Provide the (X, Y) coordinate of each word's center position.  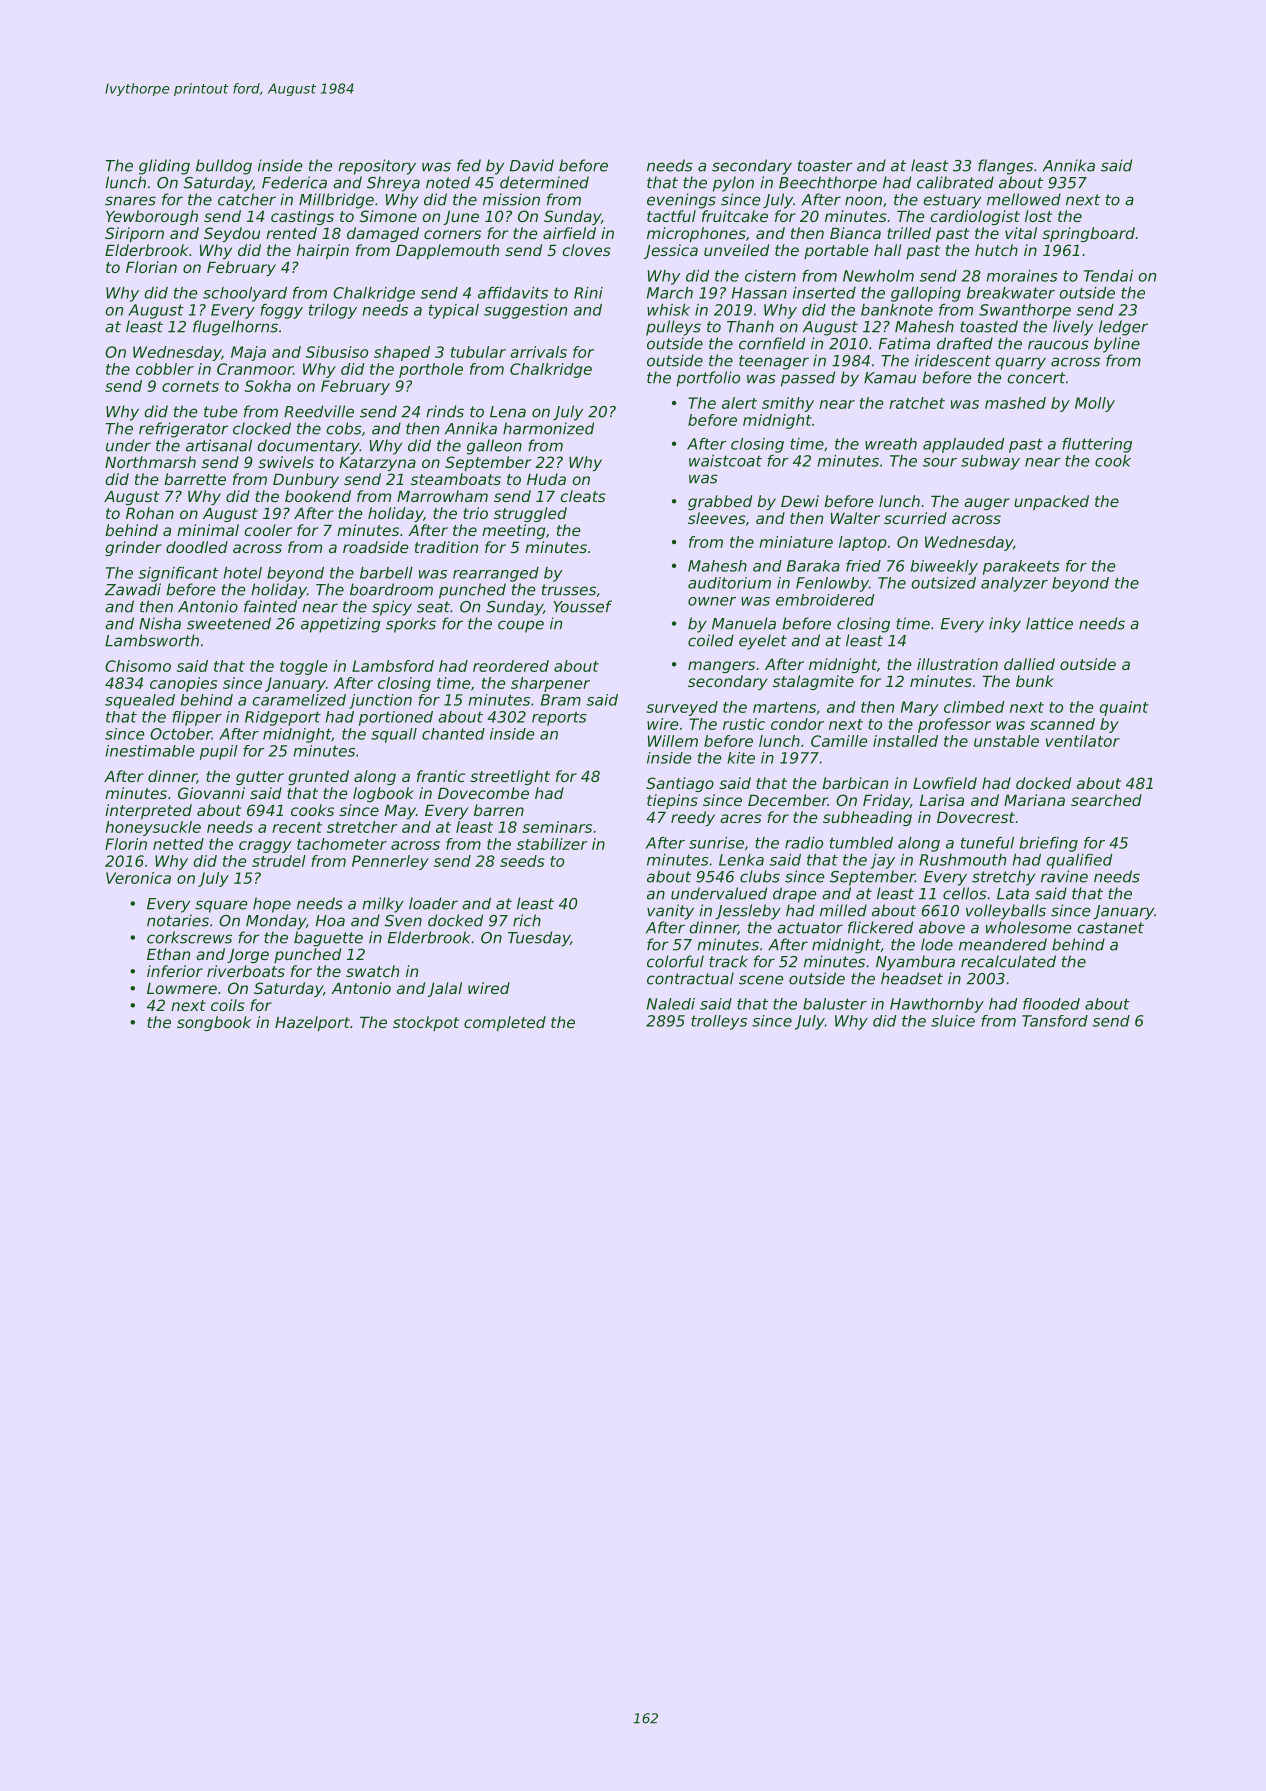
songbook (214, 1023)
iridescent (953, 360)
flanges (1005, 167)
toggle (304, 667)
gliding (164, 167)
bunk (1035, 681)
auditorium (729, 583)
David (532, 165)
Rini (588, 293)
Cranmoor (255, 369)
